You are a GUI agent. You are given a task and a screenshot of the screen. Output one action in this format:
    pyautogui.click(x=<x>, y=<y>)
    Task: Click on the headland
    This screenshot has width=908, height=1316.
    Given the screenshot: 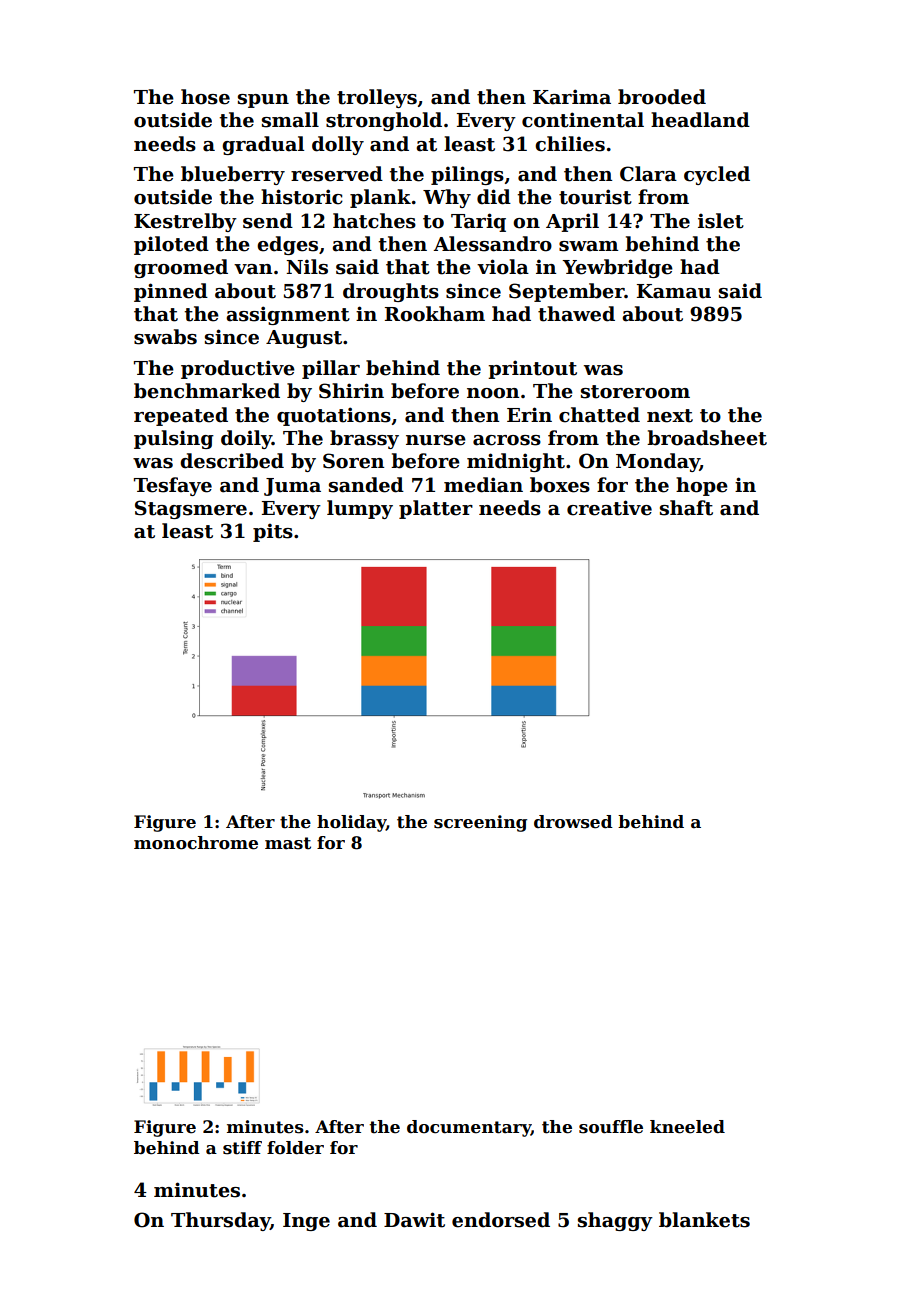 What is the action you would take?
    pyautogui.click(x=700, y=120)
